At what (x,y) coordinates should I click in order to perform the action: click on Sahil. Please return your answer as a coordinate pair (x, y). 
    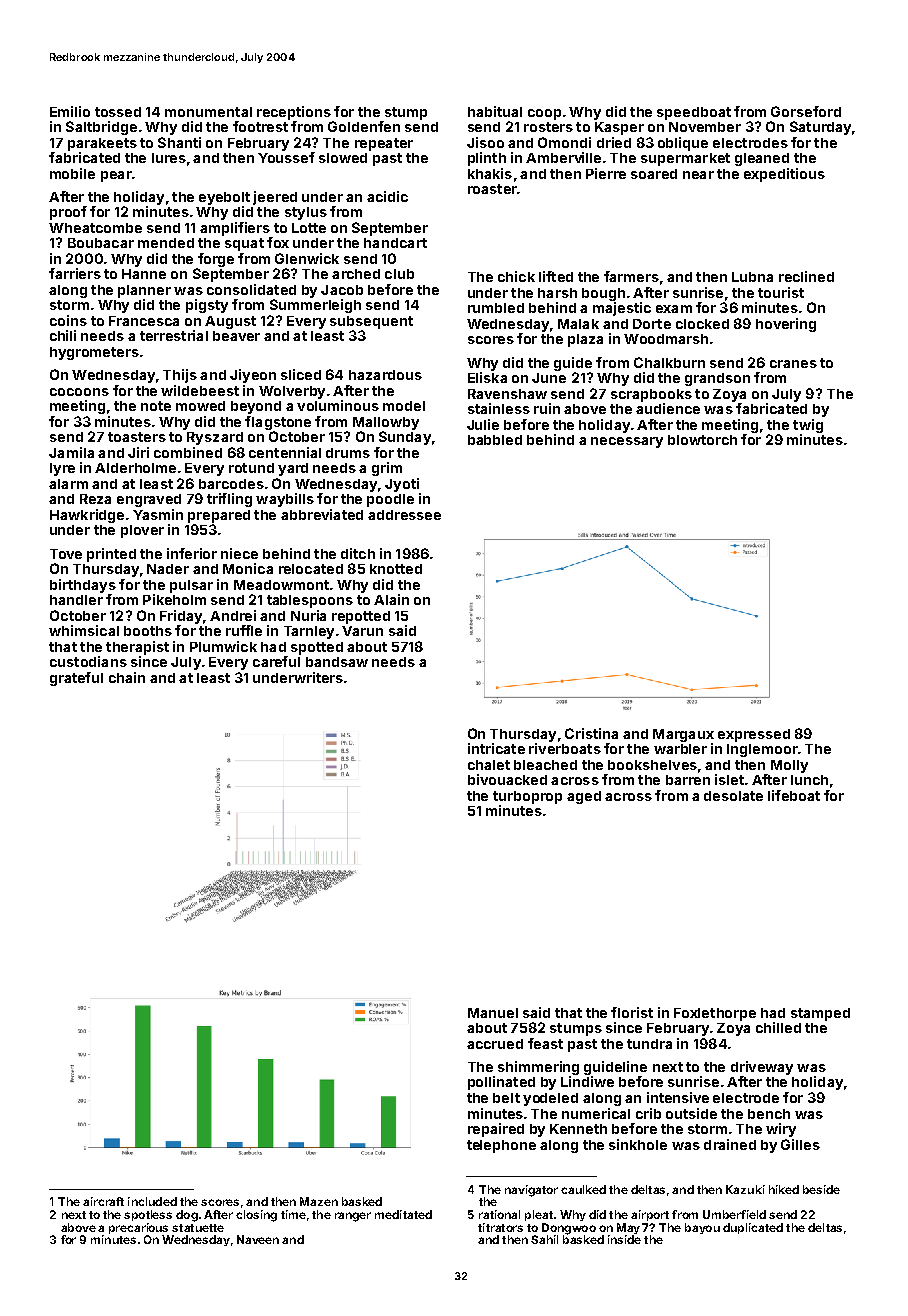
    Looking at the image, I should click on (544, 1239).
